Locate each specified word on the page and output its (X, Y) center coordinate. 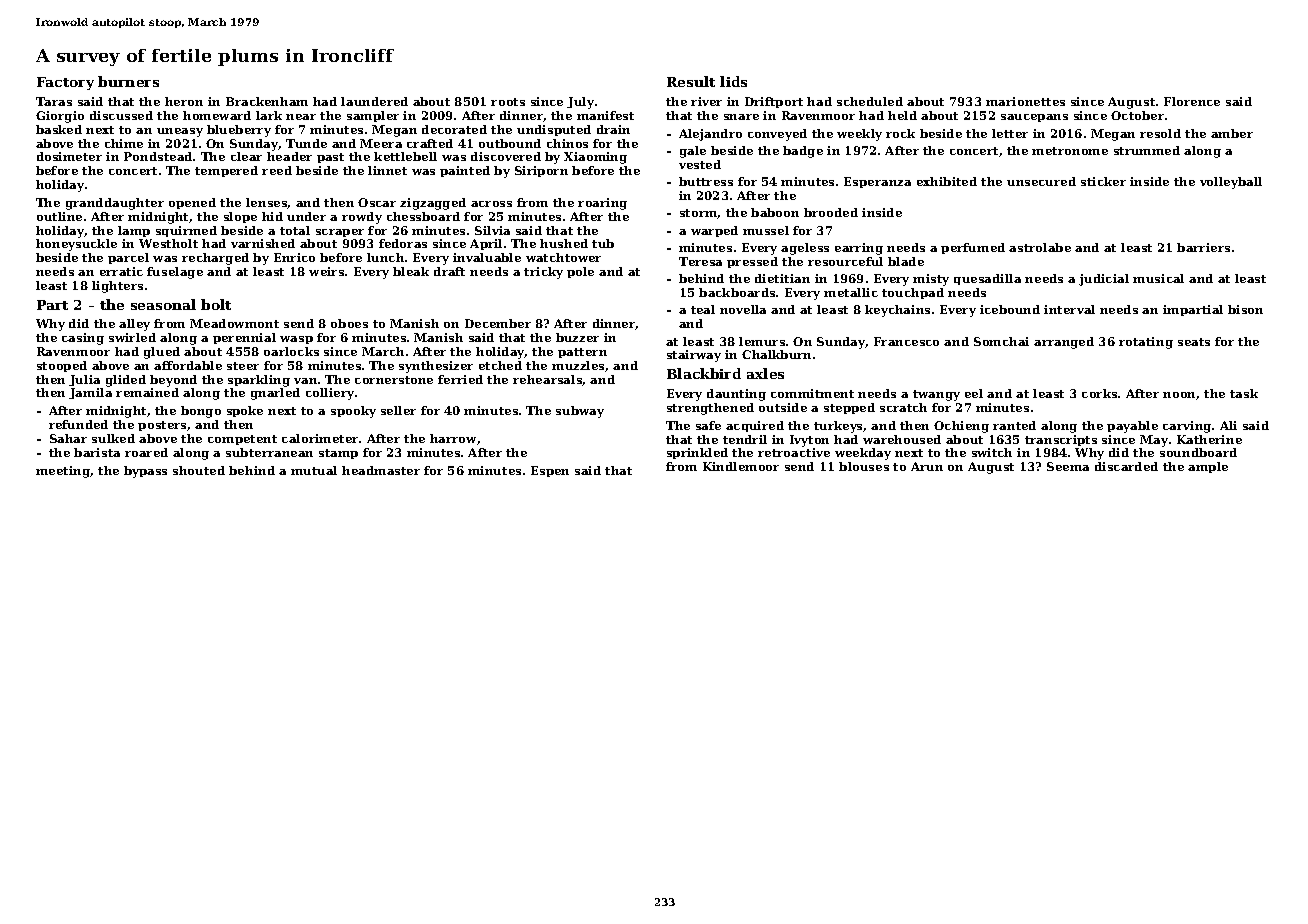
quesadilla (987, 279)
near (301, 117)
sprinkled (697, 453)
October (1137, 115)
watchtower (563, 257)
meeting (63, 472)
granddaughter (115, 204)
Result (691, 81)
